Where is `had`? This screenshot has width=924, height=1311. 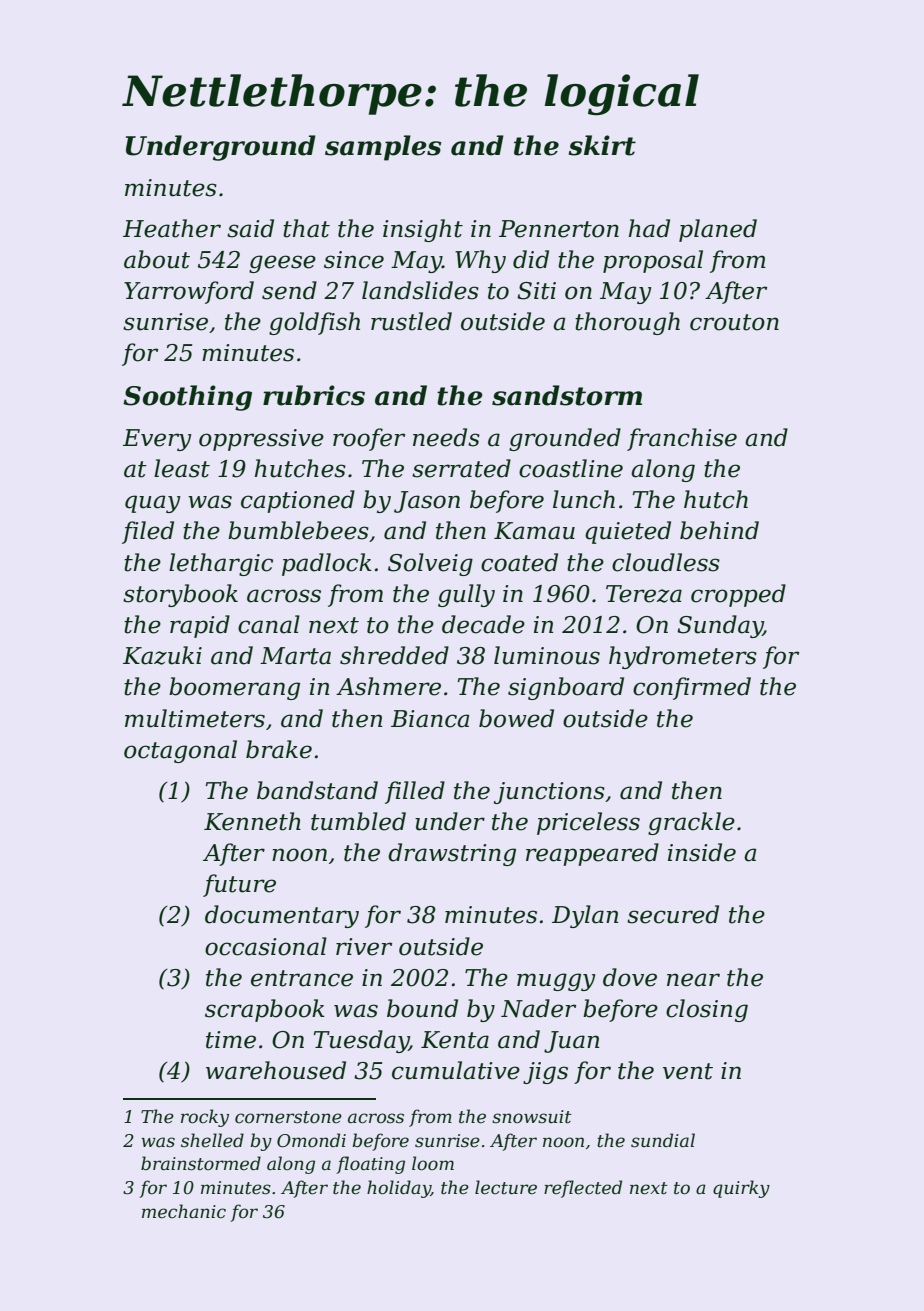 had is located at coordinates (649, 228).
